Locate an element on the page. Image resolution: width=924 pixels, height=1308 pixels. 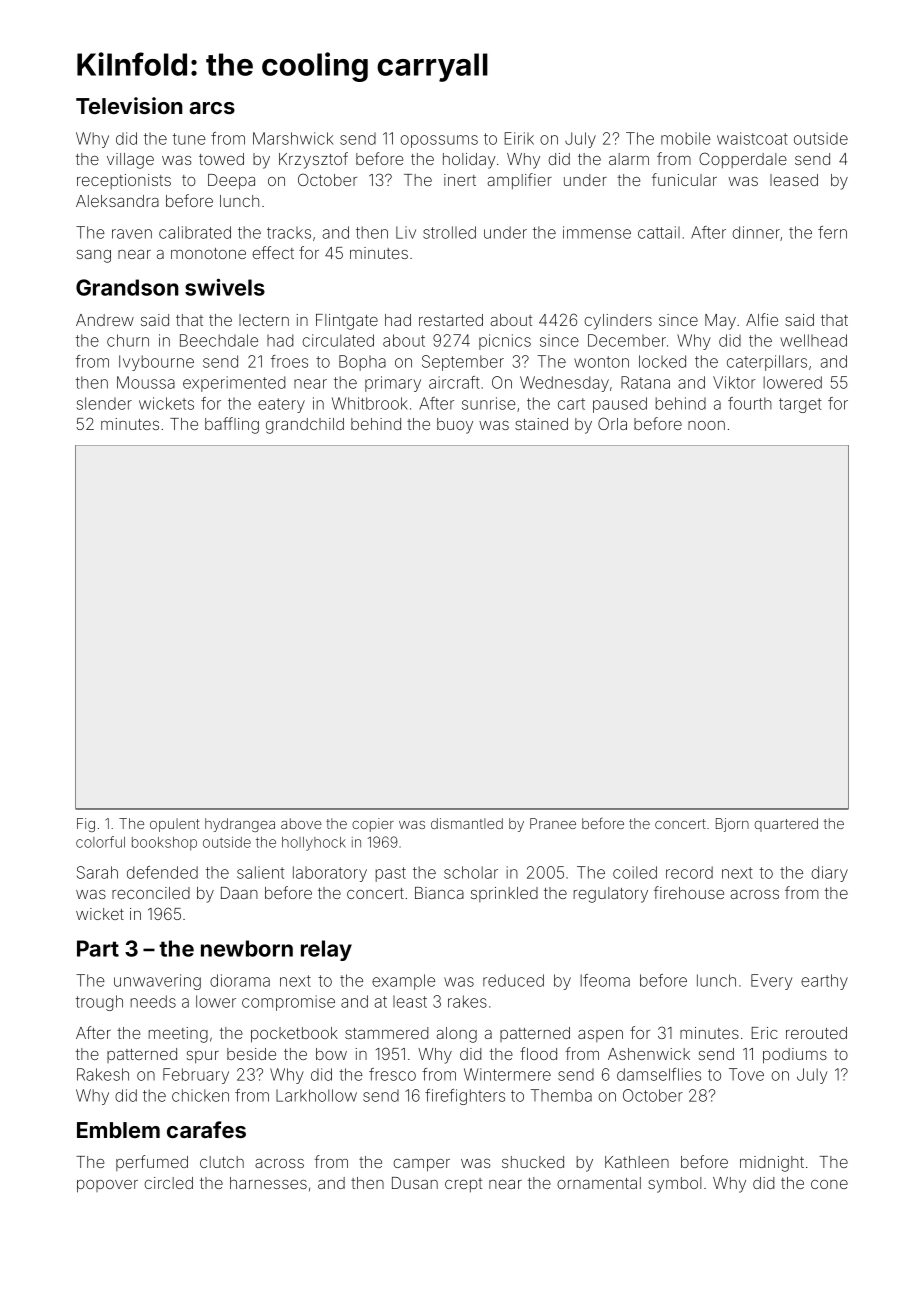
opulent is located at coordinates (175, 825).
